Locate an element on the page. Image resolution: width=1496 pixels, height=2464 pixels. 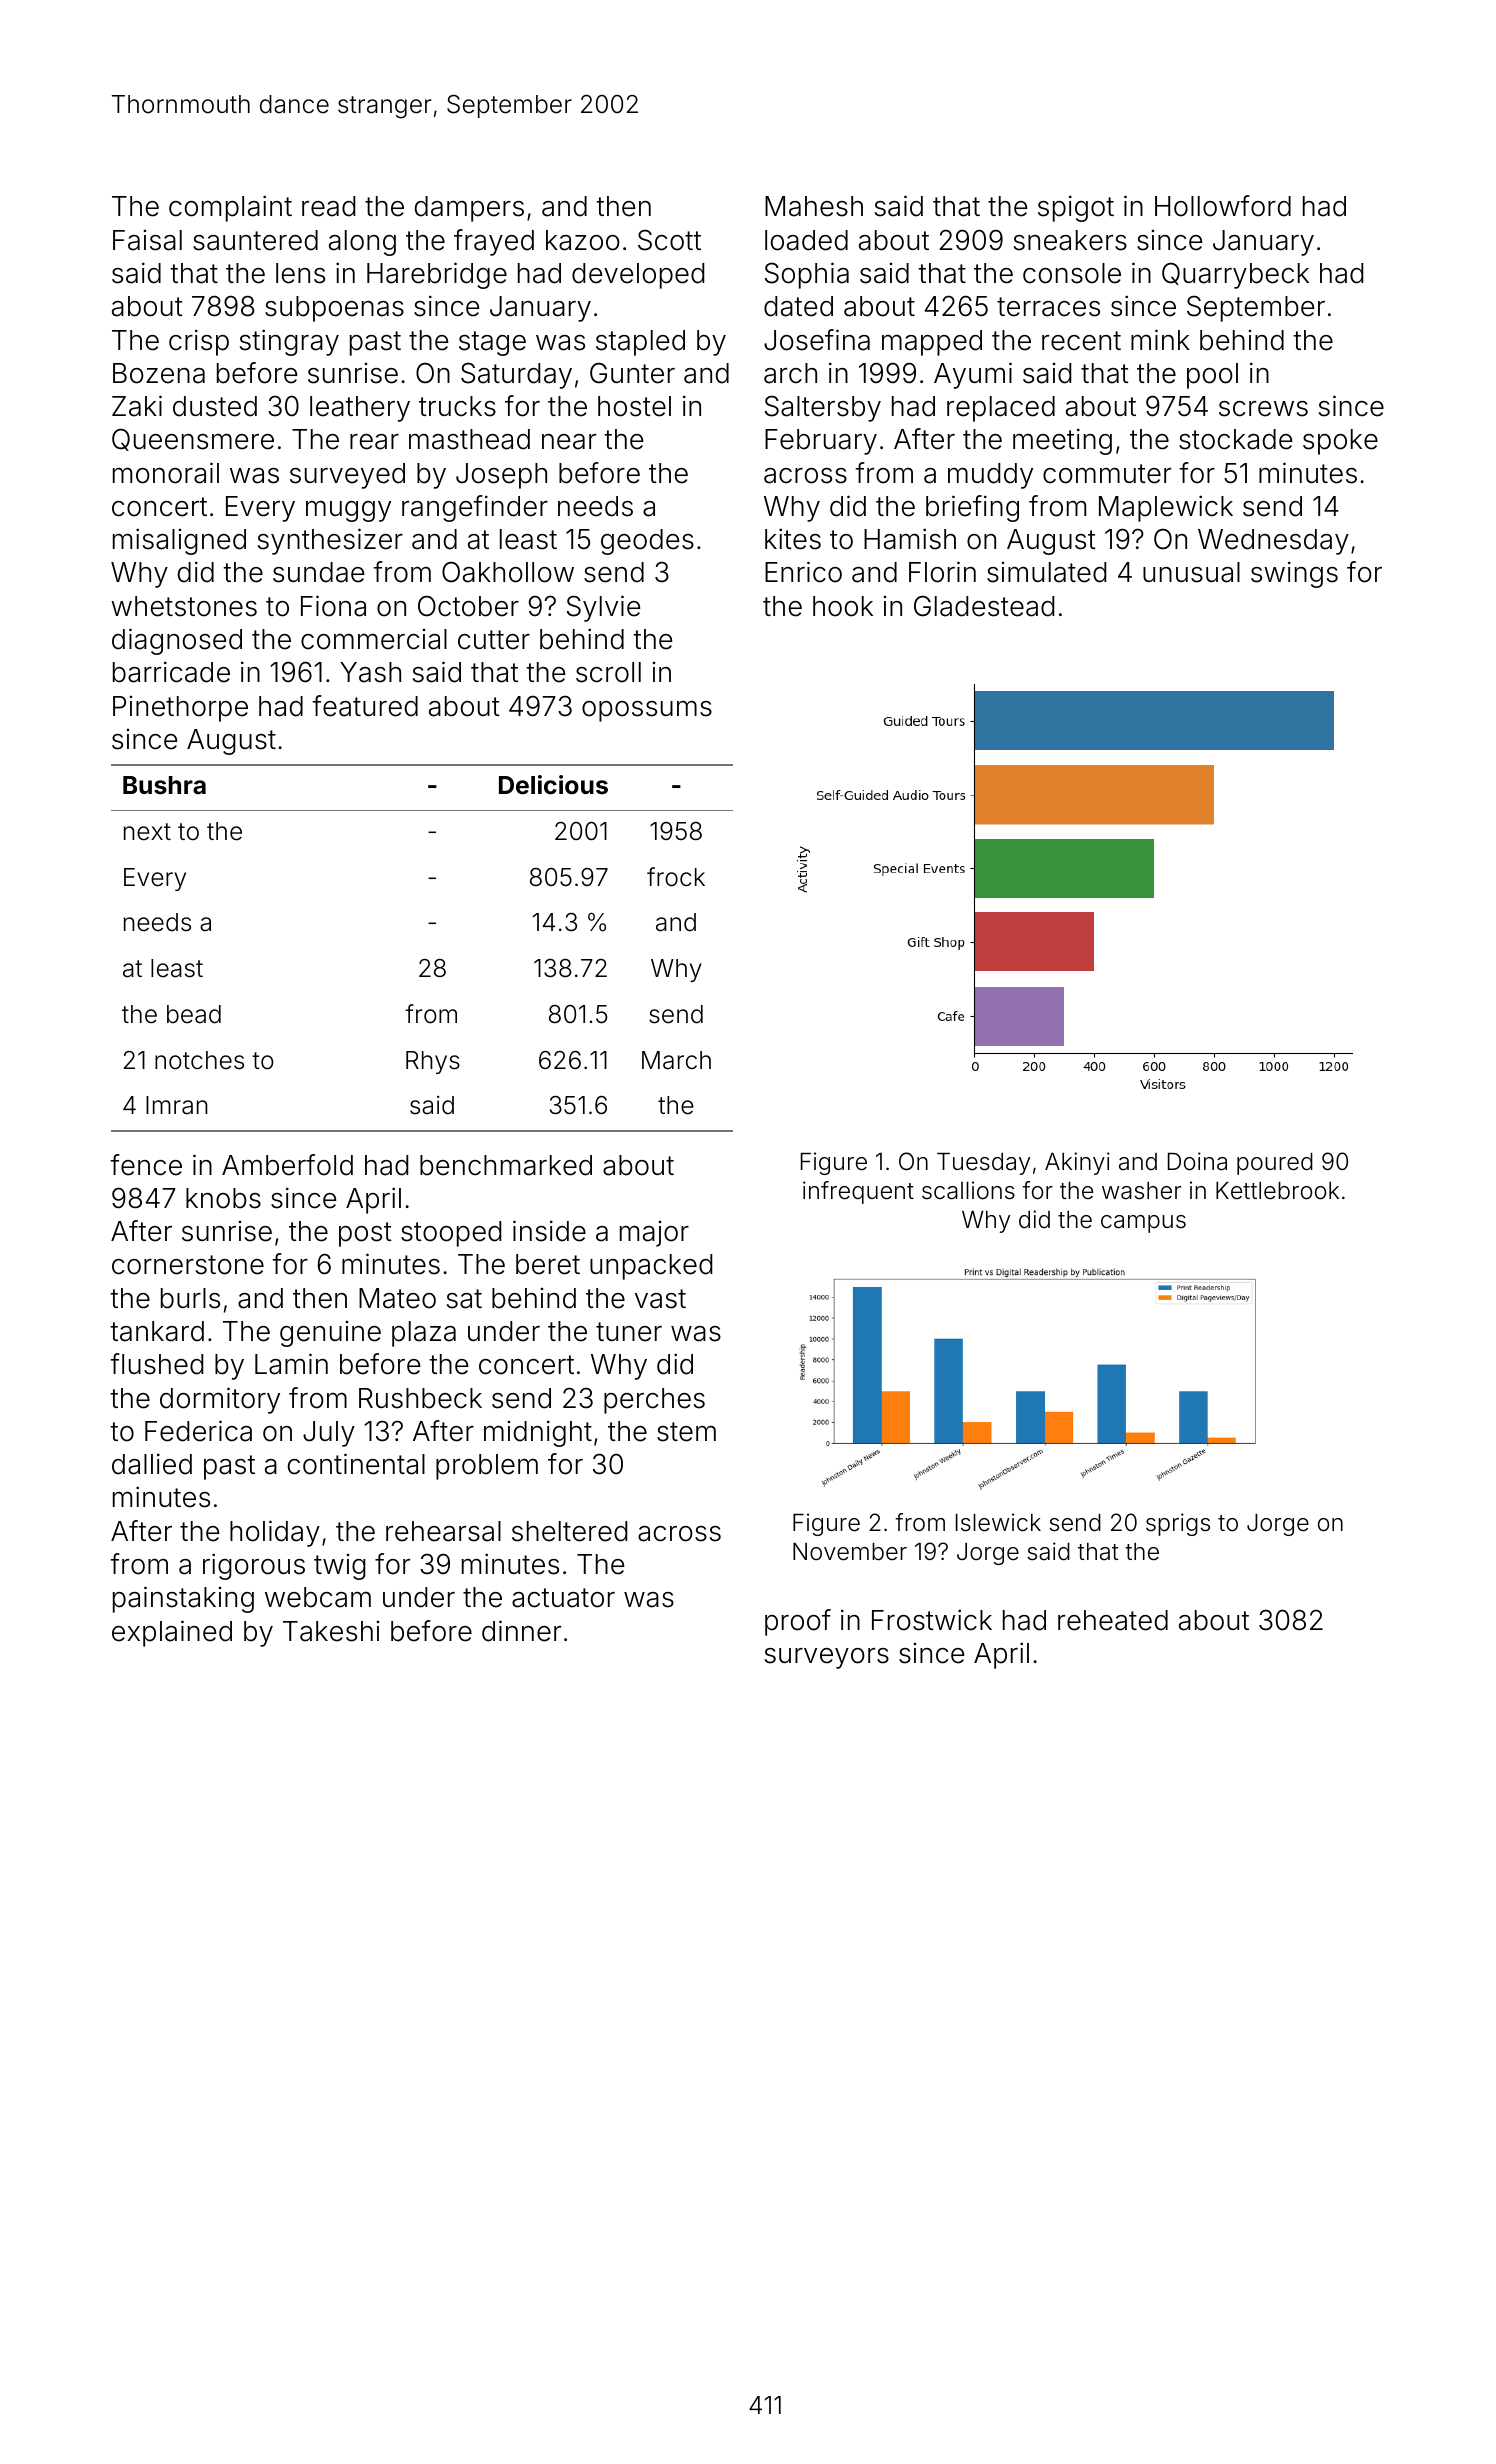
infrequent is located at coordinates (858, 1192).
